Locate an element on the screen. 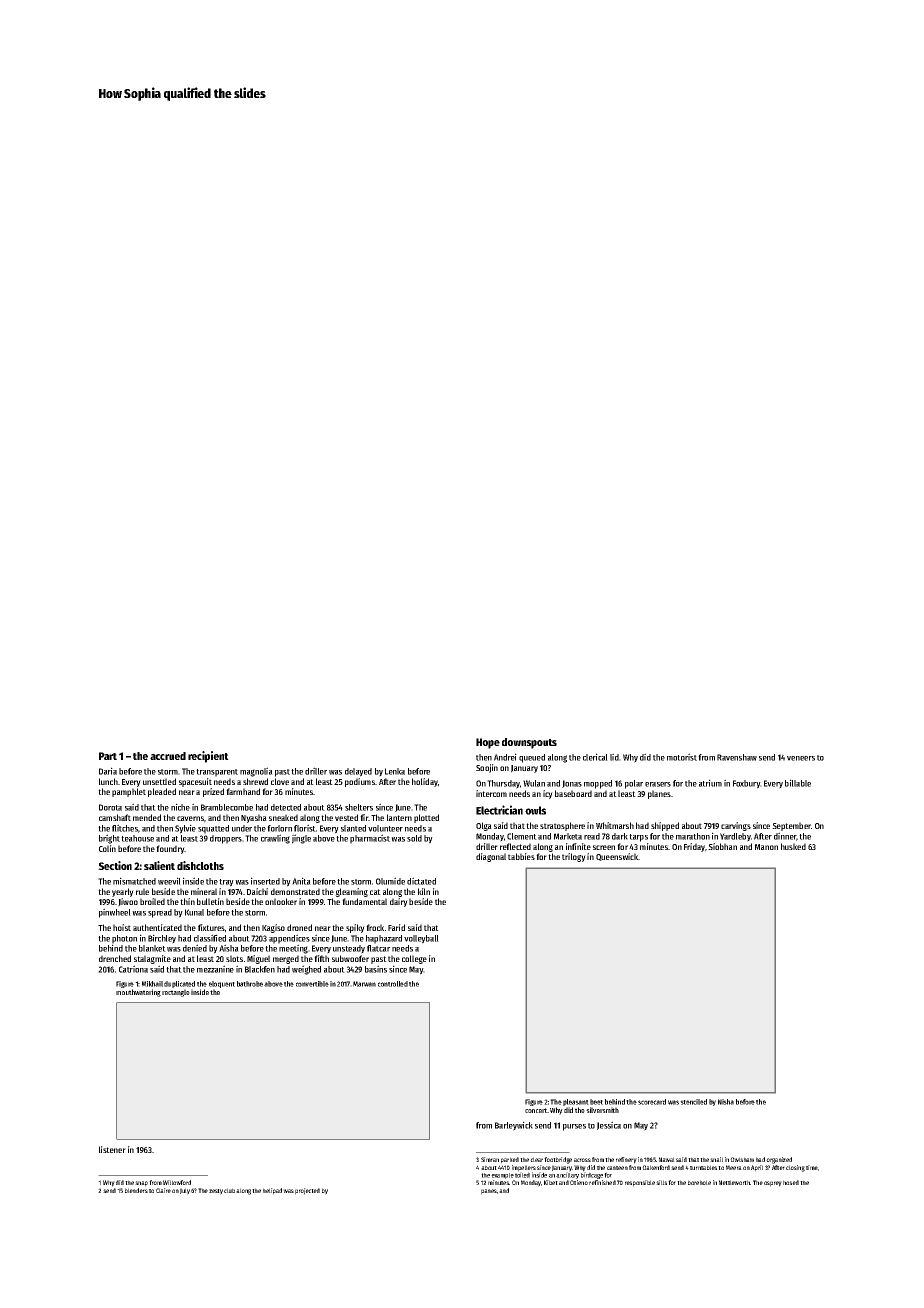  hosed is located at coordinates (791, 1182).
